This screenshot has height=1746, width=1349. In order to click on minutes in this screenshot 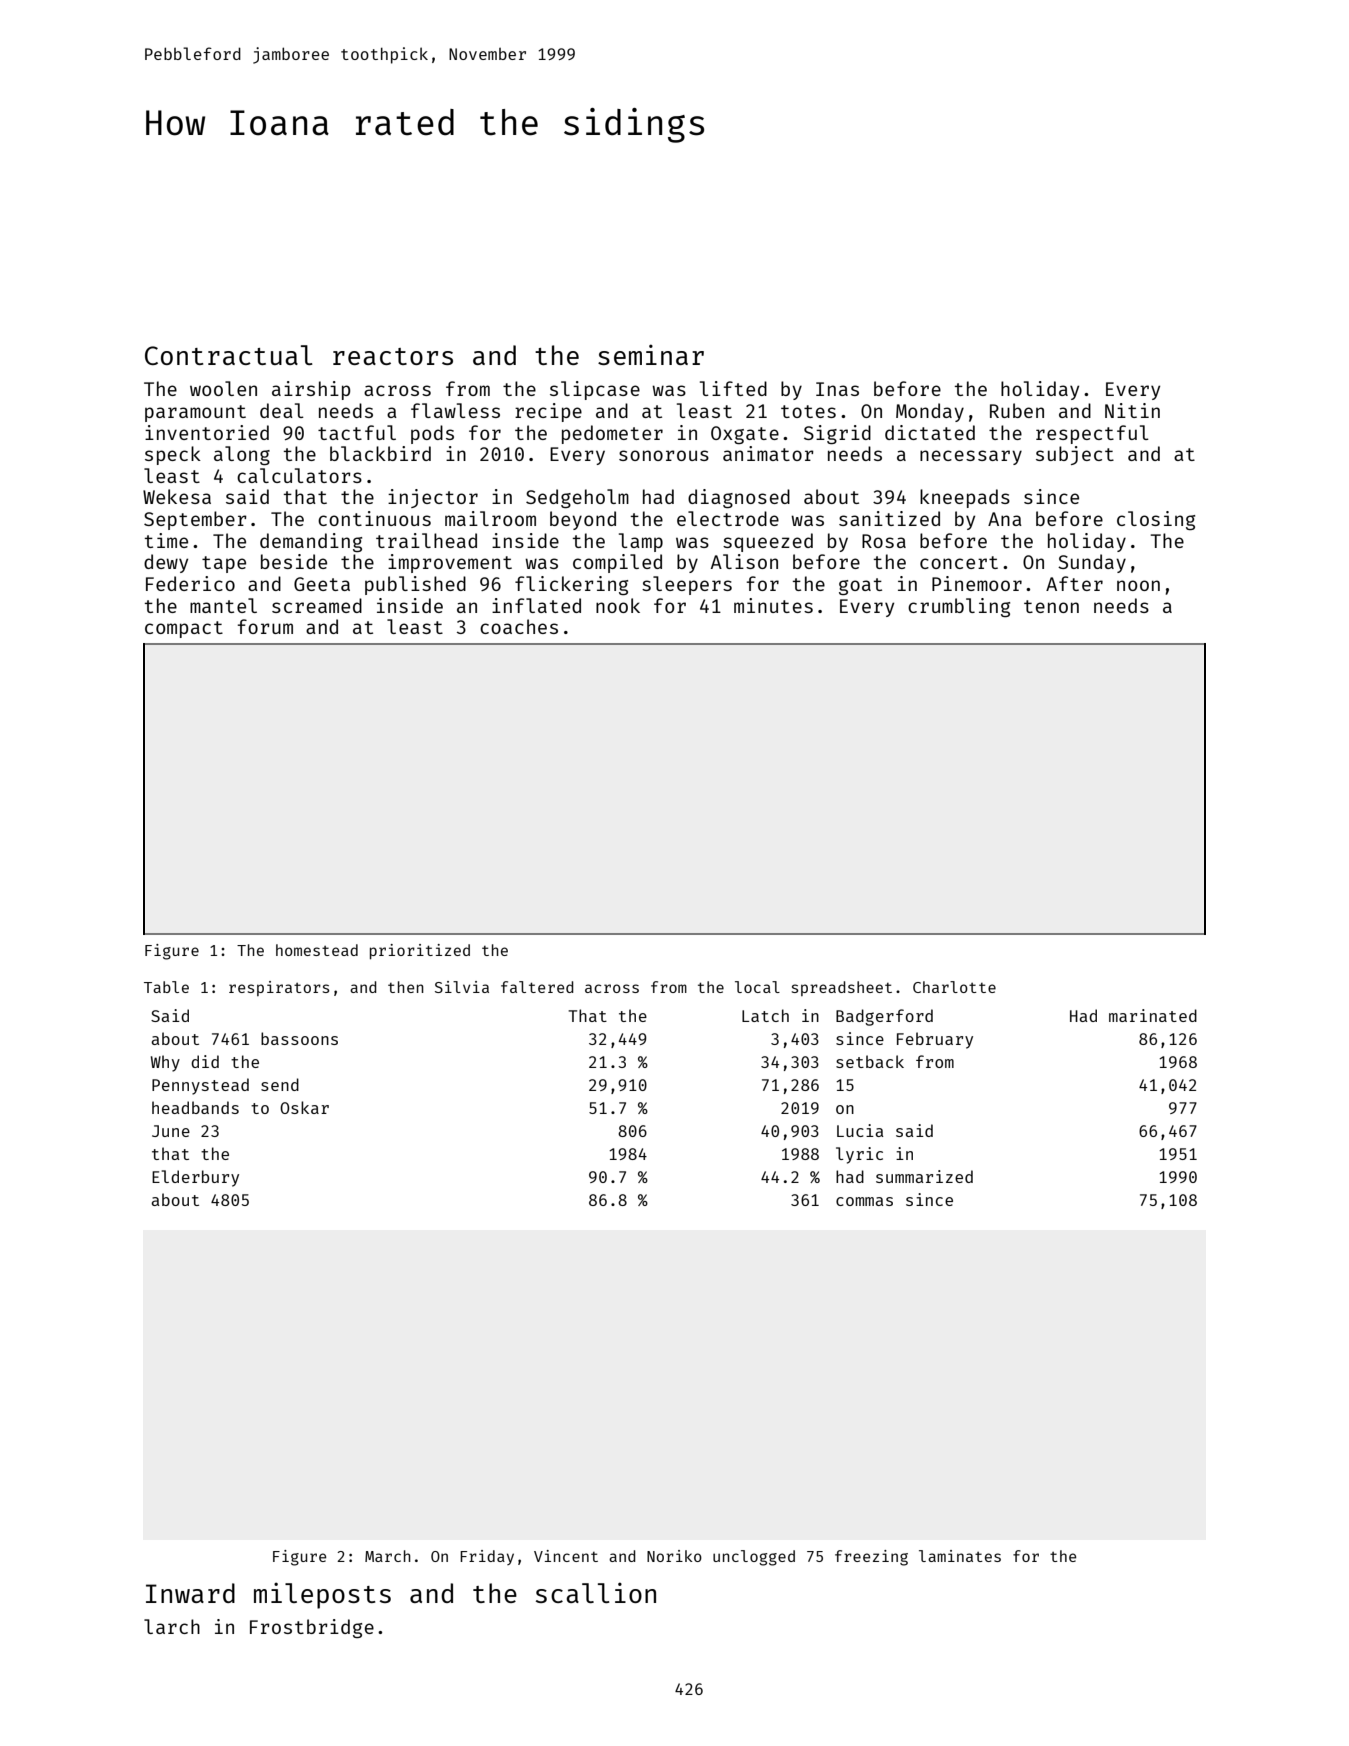, I will do `click(773, 605)`.
